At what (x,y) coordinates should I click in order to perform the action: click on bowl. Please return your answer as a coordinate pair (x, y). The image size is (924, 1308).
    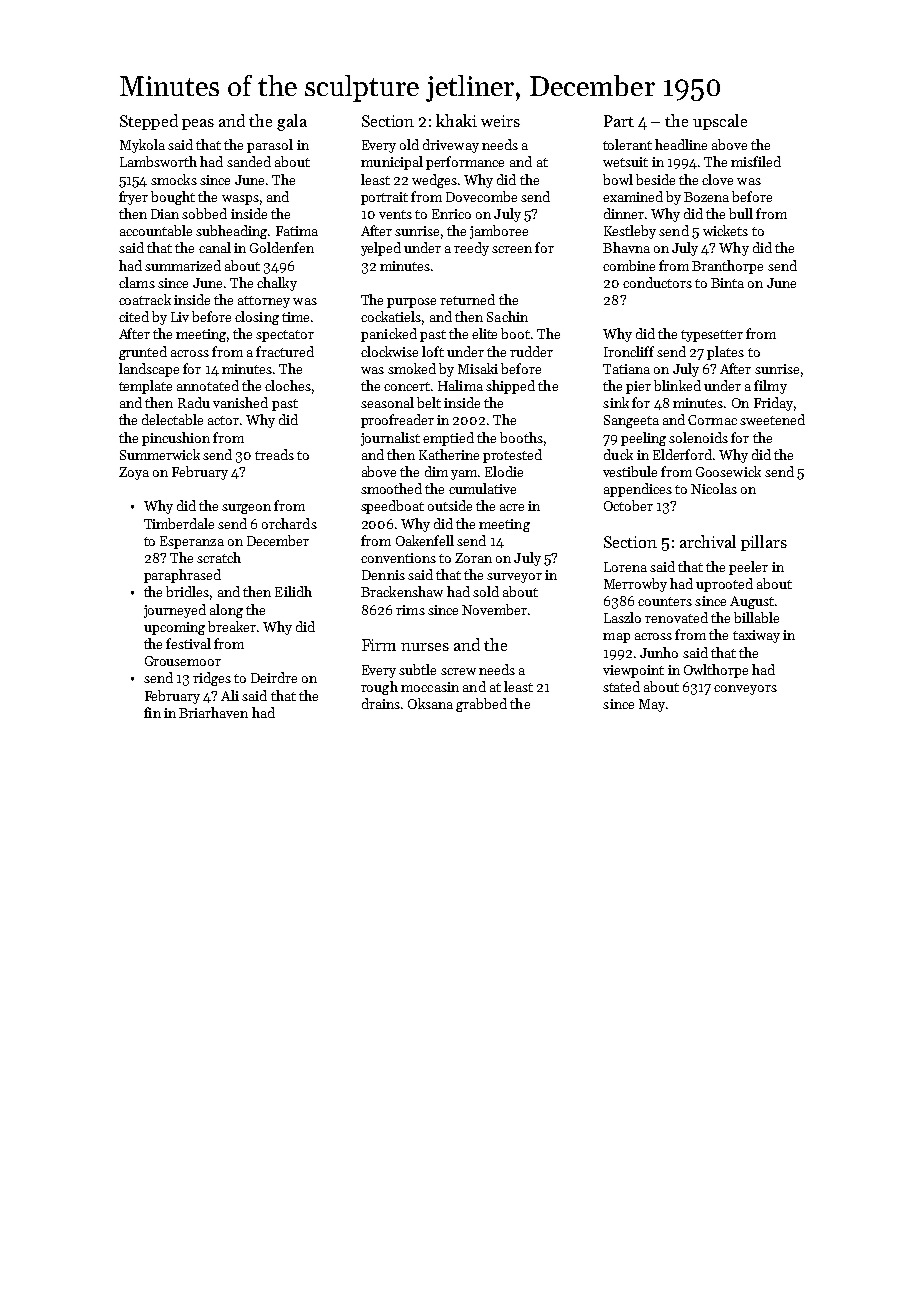
    Looking at the image, I should click on (618, 179).
